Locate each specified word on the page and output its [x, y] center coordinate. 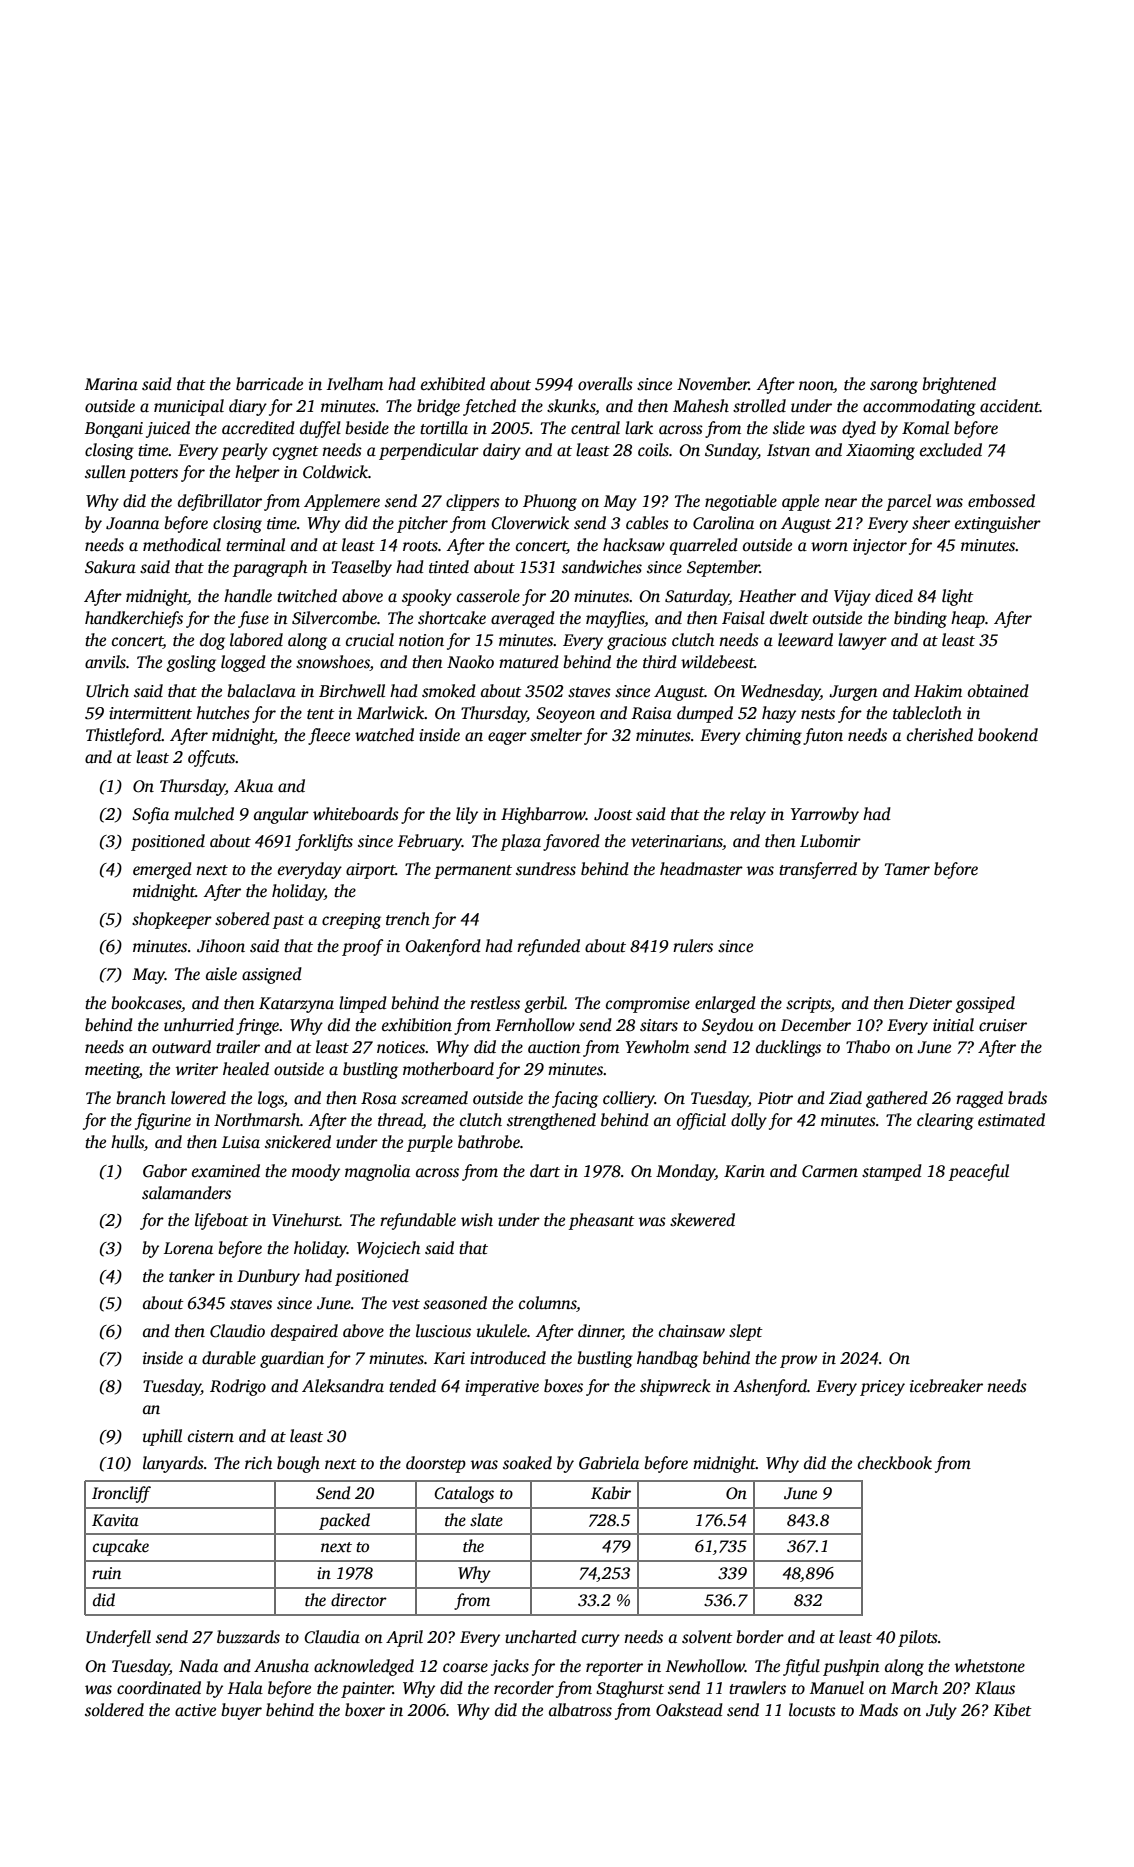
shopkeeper [172, 920]
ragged [979, 1099]
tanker [192, 1276]
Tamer [907, 869]
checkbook [895, 1463]
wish [477, 1220]
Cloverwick [530, 523]
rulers [693, 946]
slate [486, 1520]
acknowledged [364, 1667]
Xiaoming [880, 452]
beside [367, 428]
